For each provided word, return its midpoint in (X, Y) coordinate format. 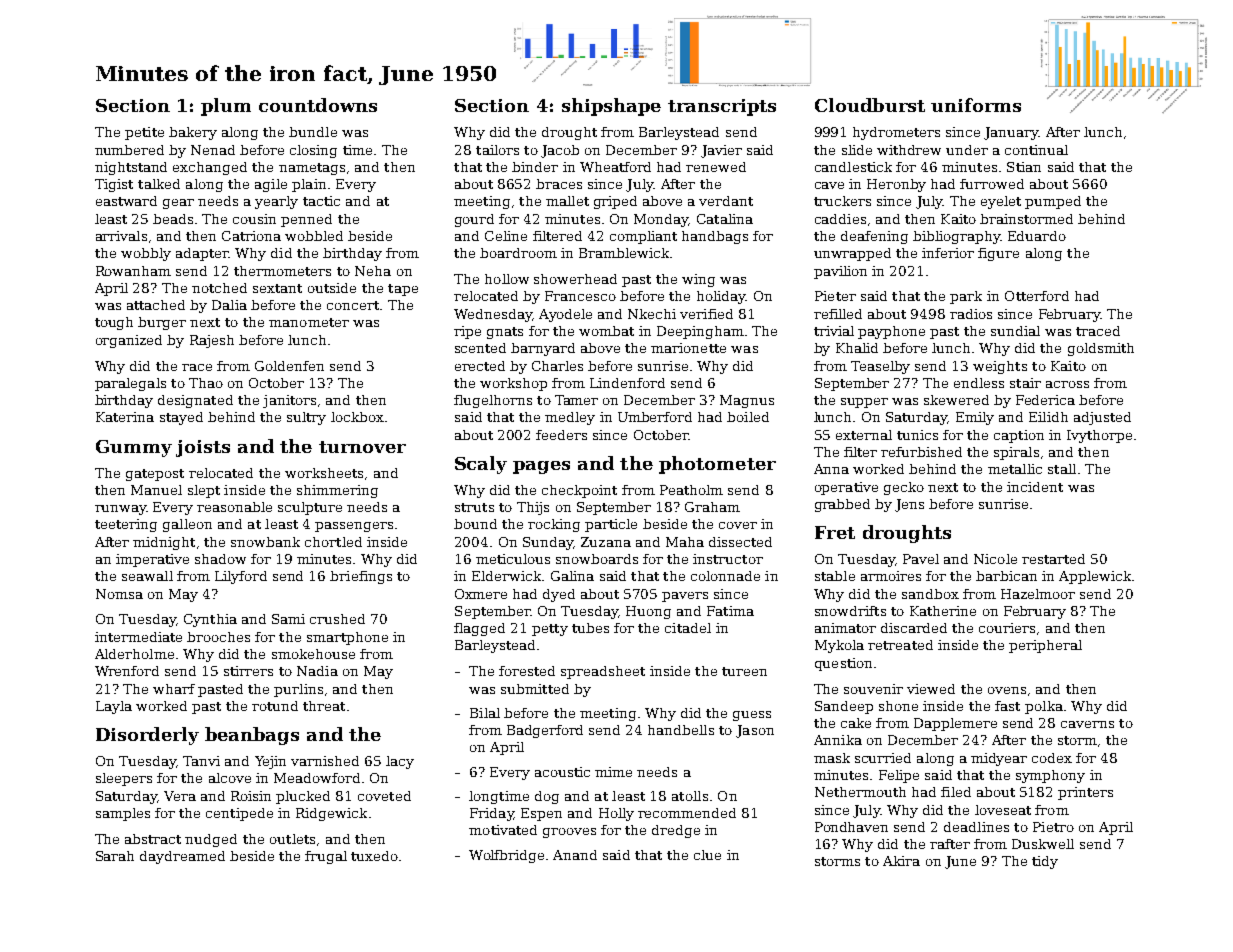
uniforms (976, 105)
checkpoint (579, 491)
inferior (948, 253)
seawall (147, 576)
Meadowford (317, 778)
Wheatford (615, 167)
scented (480, 348)
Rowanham (133, 271)
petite (144, 133)
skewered (956, 400)
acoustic (562, 772)
